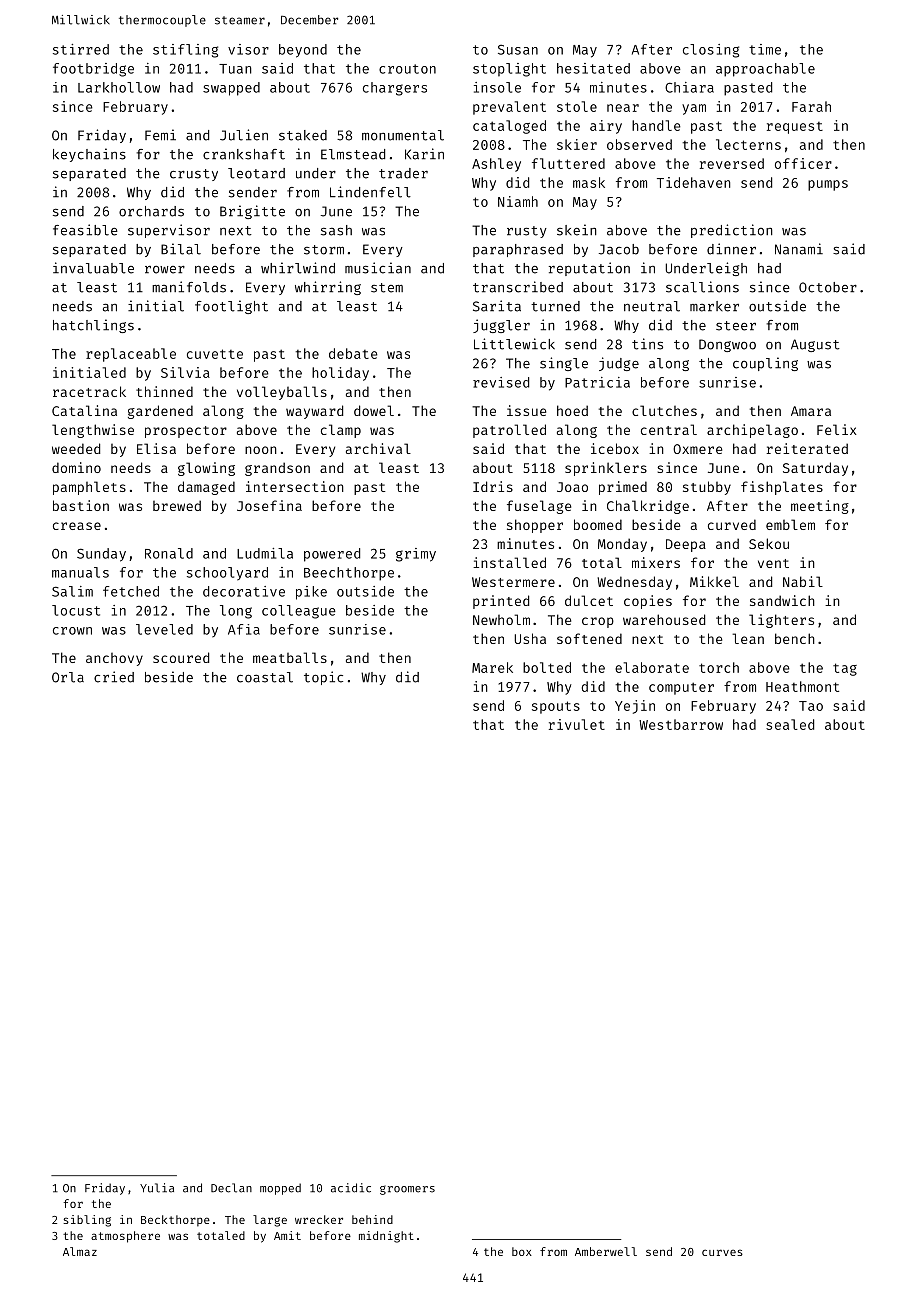 Image resolution: width=924 pixels, height=1308 pixels. Describe the element at coordinates (185, 51) in the document. I see `stifling` at that location.
